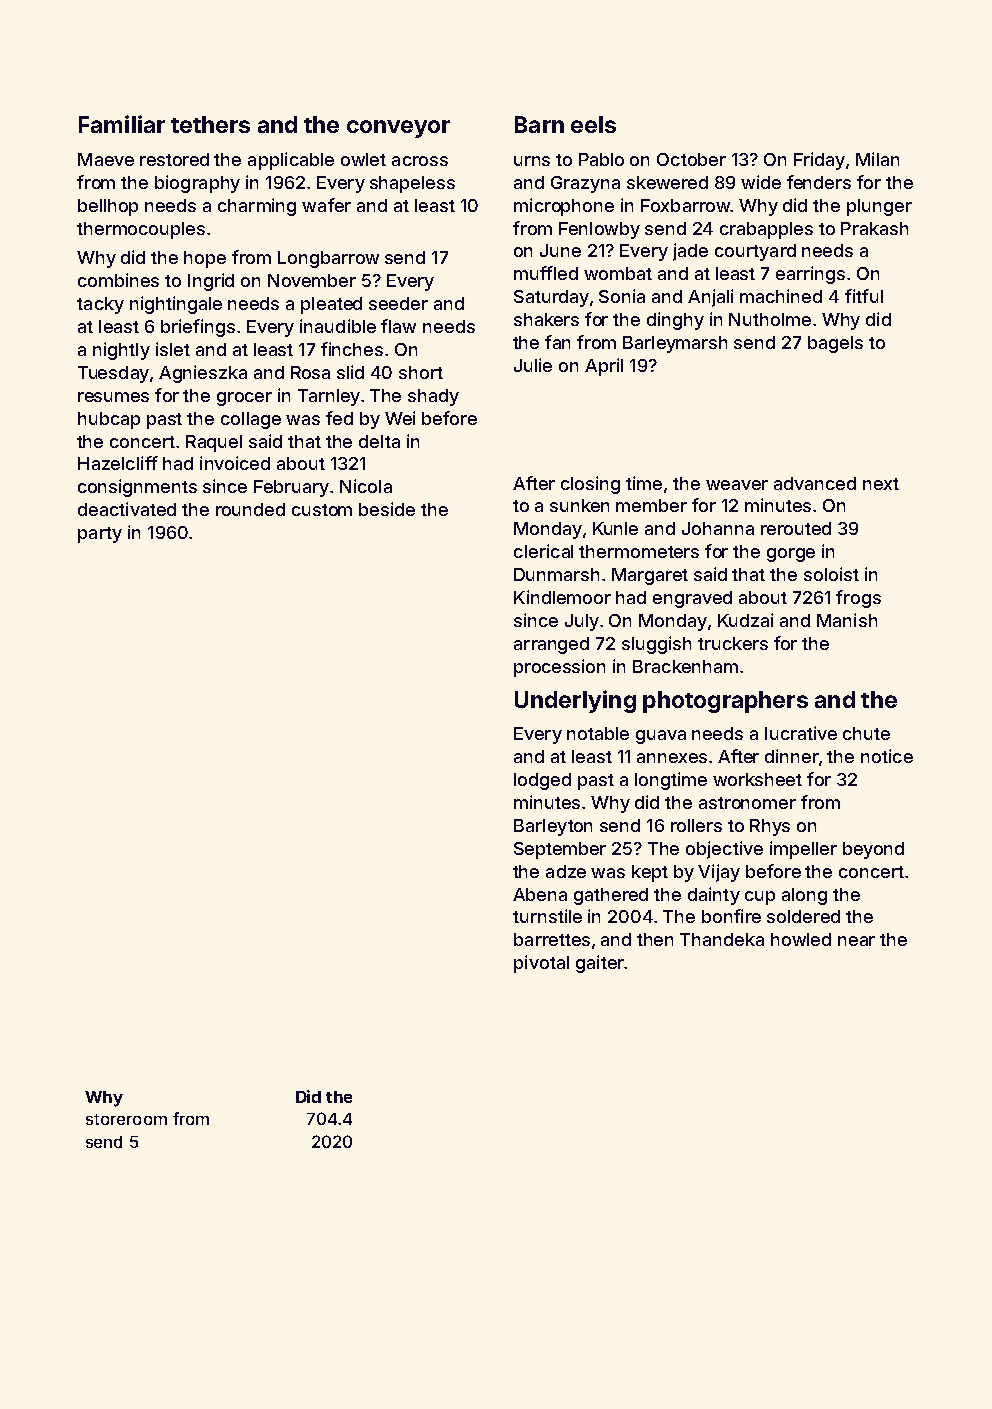 The height and width of the screenshot is (1409, 992). I want to click on Underlying, so click(575, 701).
